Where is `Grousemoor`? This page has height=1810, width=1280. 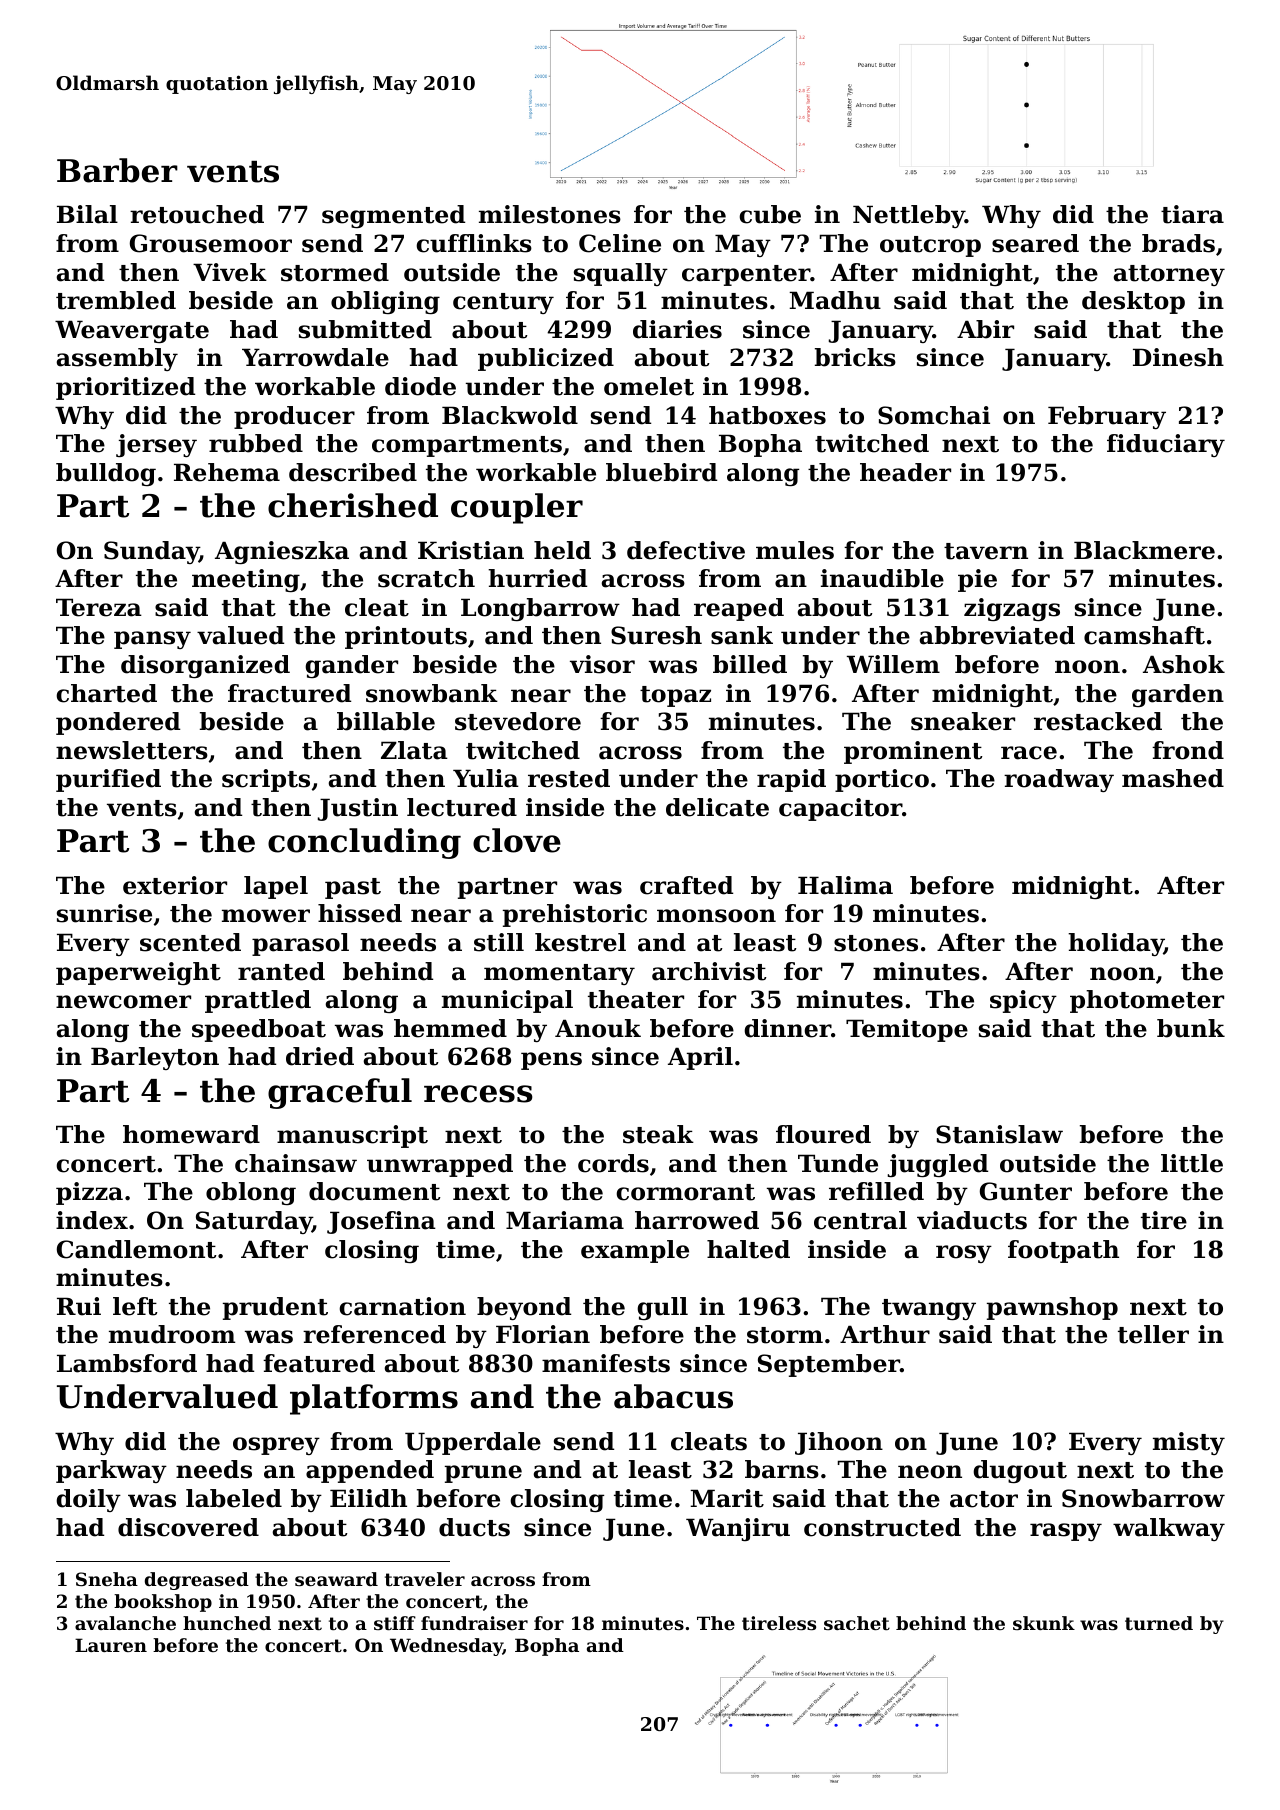
Grousemoor is located at coordinates (211, 243).
